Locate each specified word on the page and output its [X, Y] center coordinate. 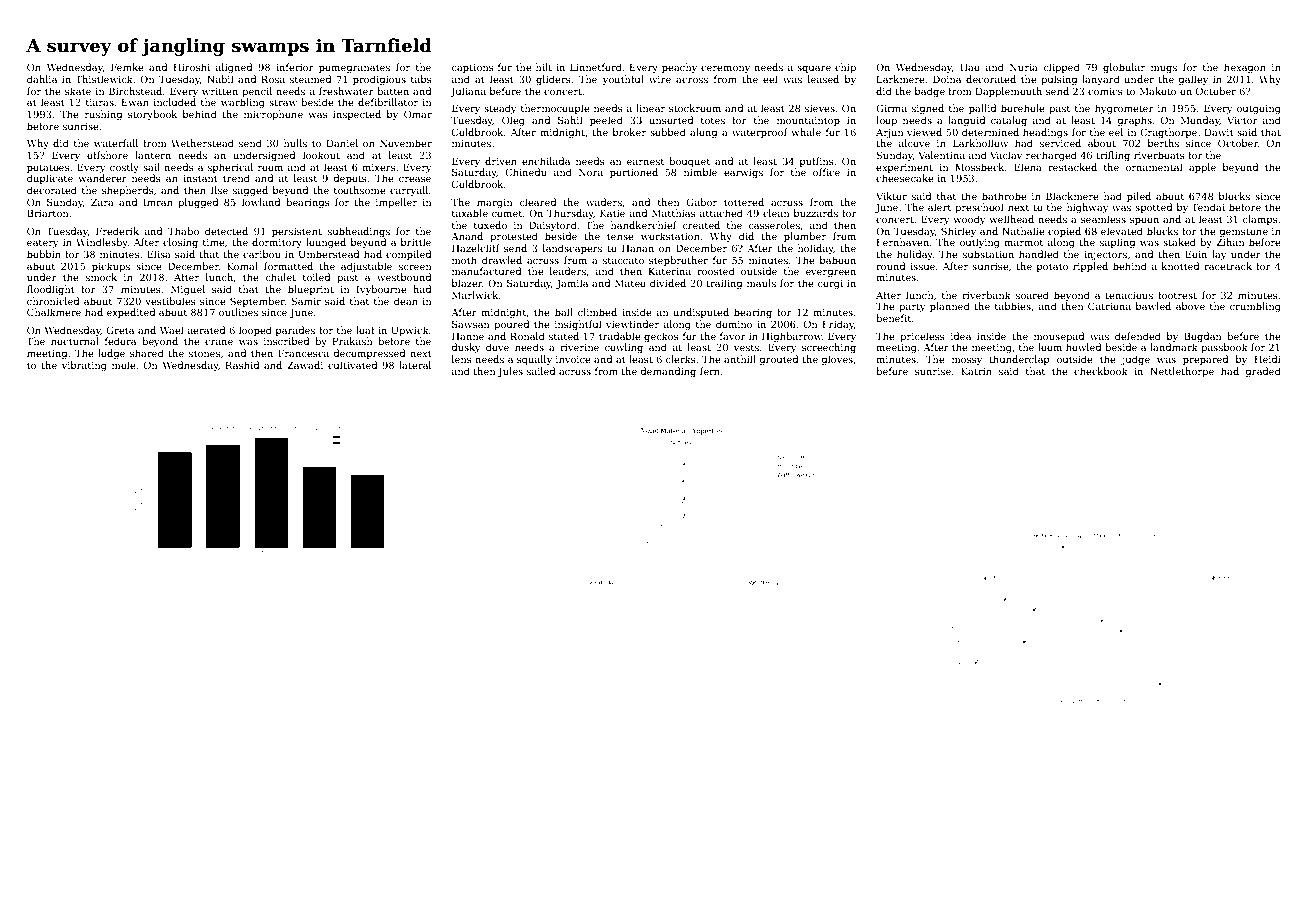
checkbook [1101, 371]
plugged [198, 203]
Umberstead [329, 254]
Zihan [1230, 242]
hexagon [1245, 68]
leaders [568, 271]
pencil [257, 92]
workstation [670, 236]
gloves [837, 360]
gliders [553, 80]
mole [124, 365]
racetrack [1228, 266]
